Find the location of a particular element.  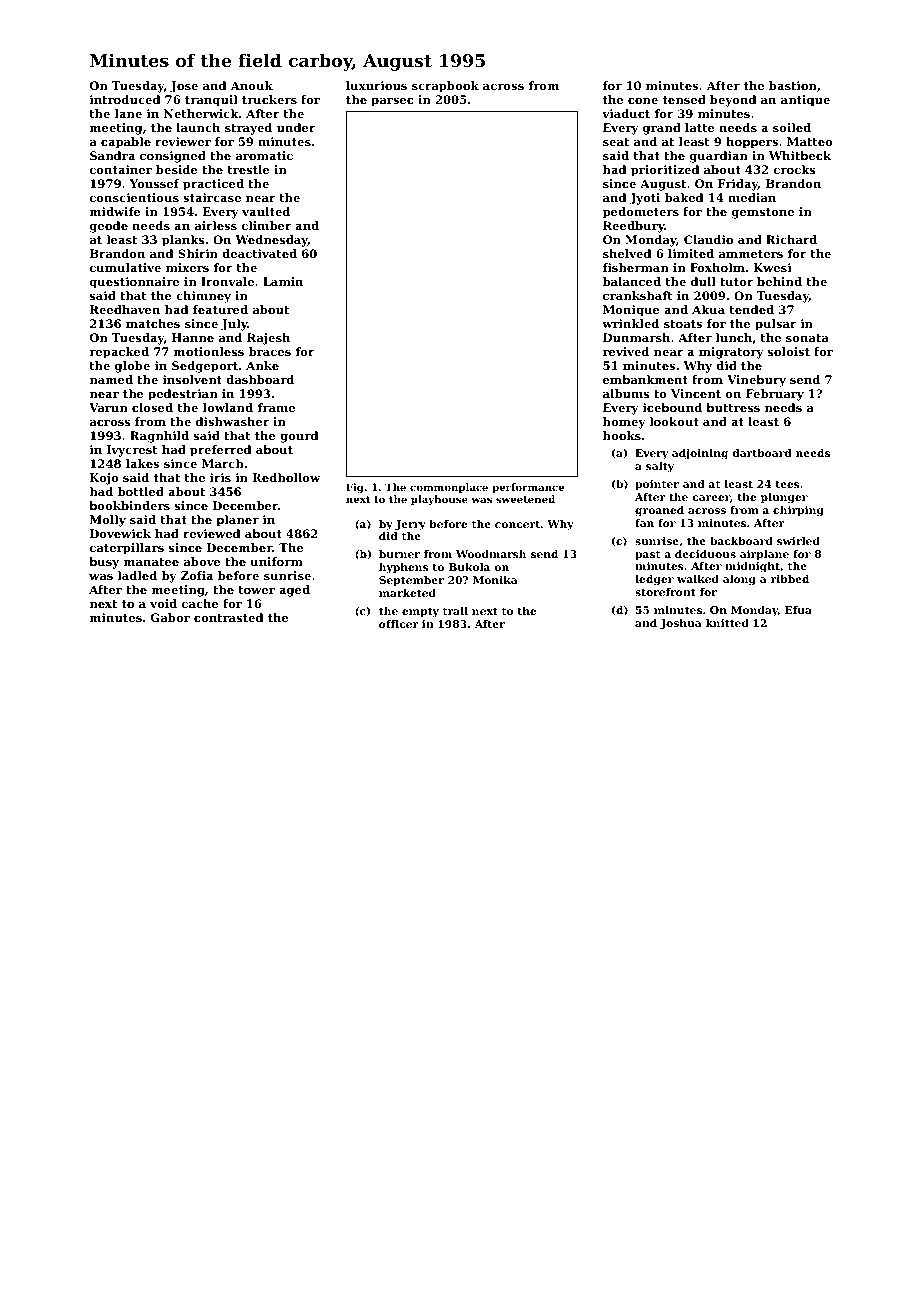

empty is located at coordinates (420, 612).
